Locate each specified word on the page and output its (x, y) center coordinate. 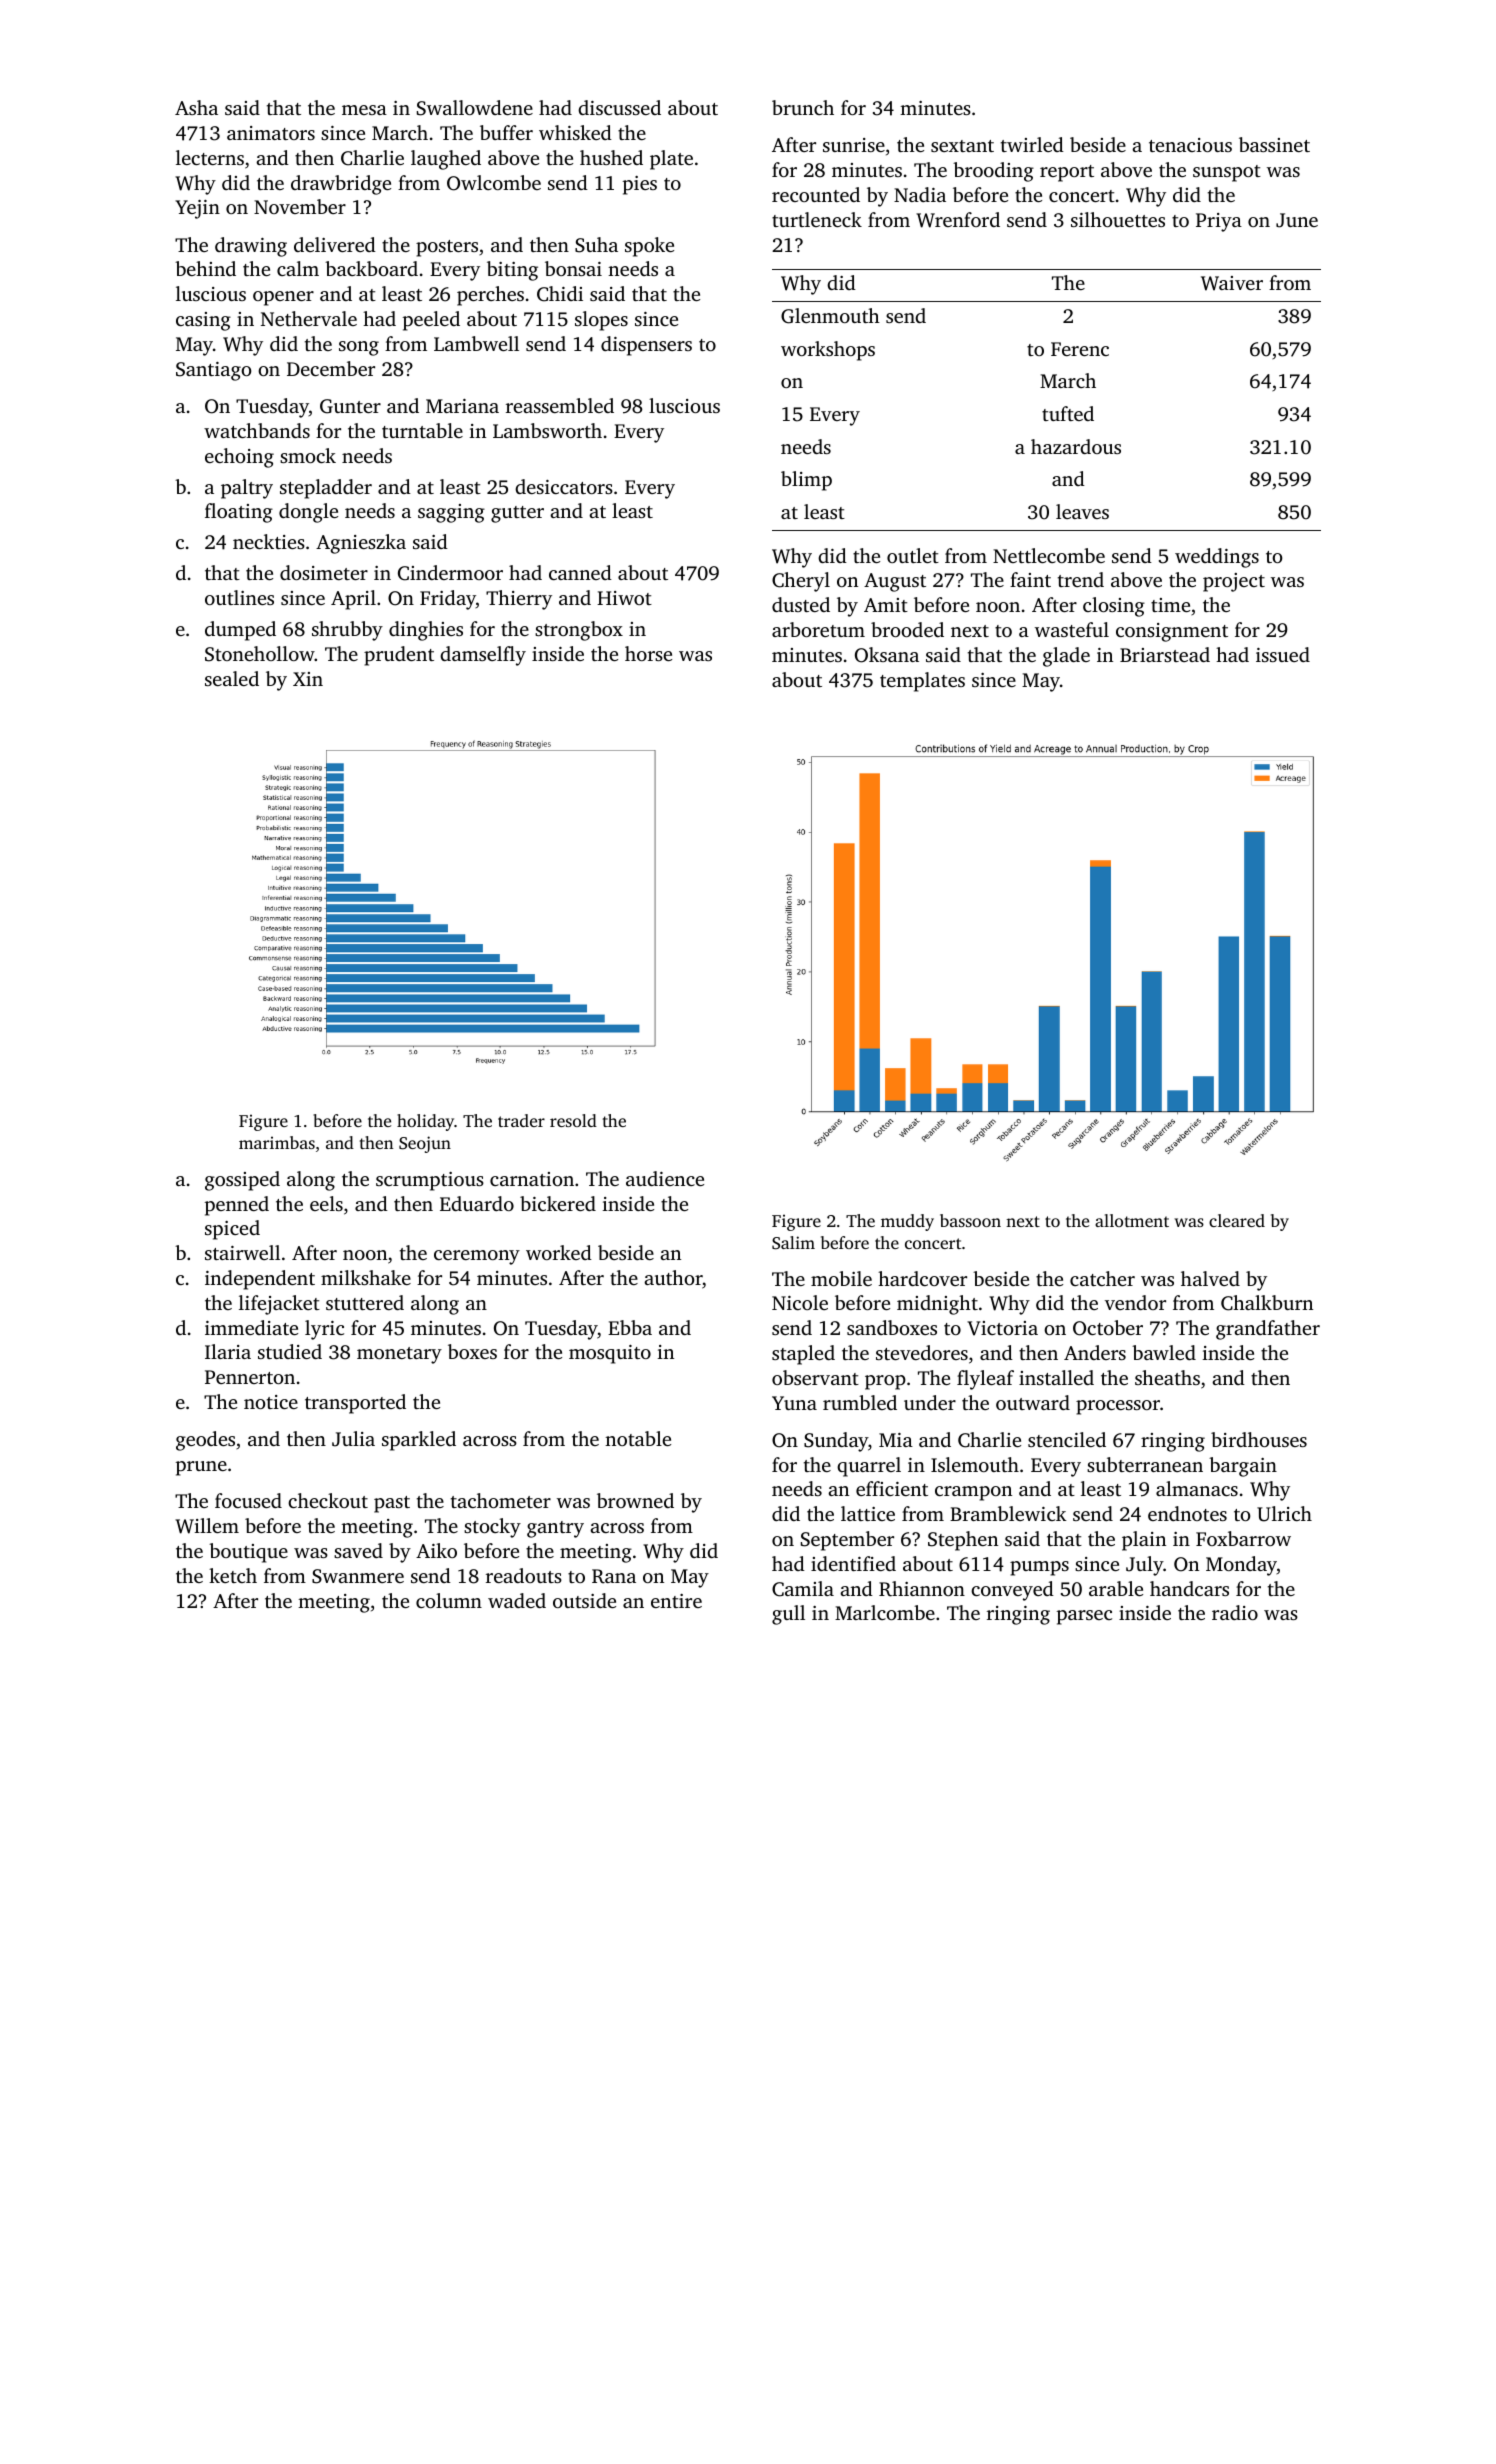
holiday (426, 1122)
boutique (248, 1553)
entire (676, 1601)
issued (1283, 654)
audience (665, 1178)
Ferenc (1080, 349)
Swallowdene (475, 108)
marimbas (277, 1142)
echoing (239, 458)
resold (573, 1120)
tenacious (1190, 145)
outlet (913, 555)
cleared (1237, 1220)
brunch (803, 107)
